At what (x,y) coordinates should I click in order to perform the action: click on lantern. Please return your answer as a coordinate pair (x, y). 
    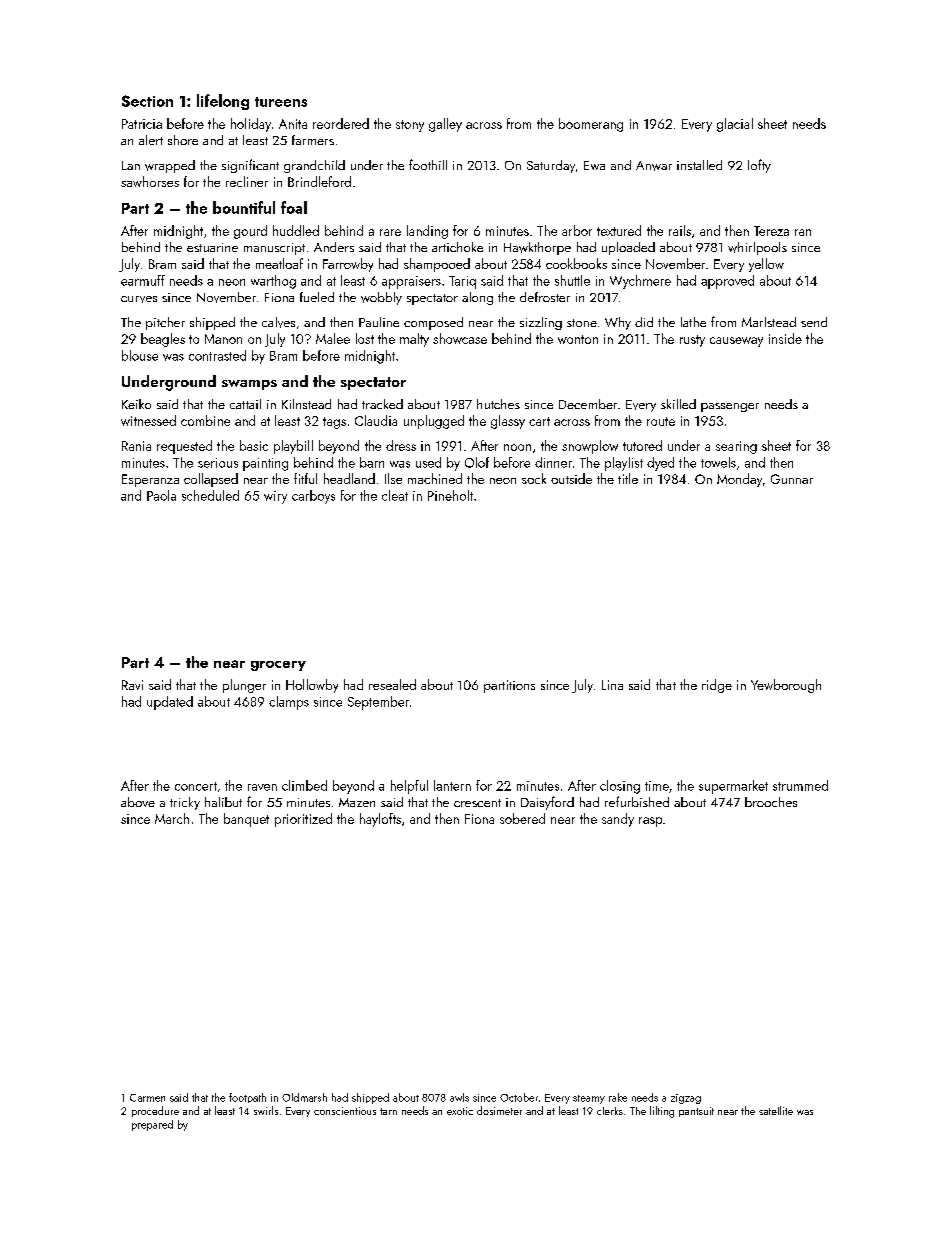
    Looking at the image, I should click on (452, 785).
